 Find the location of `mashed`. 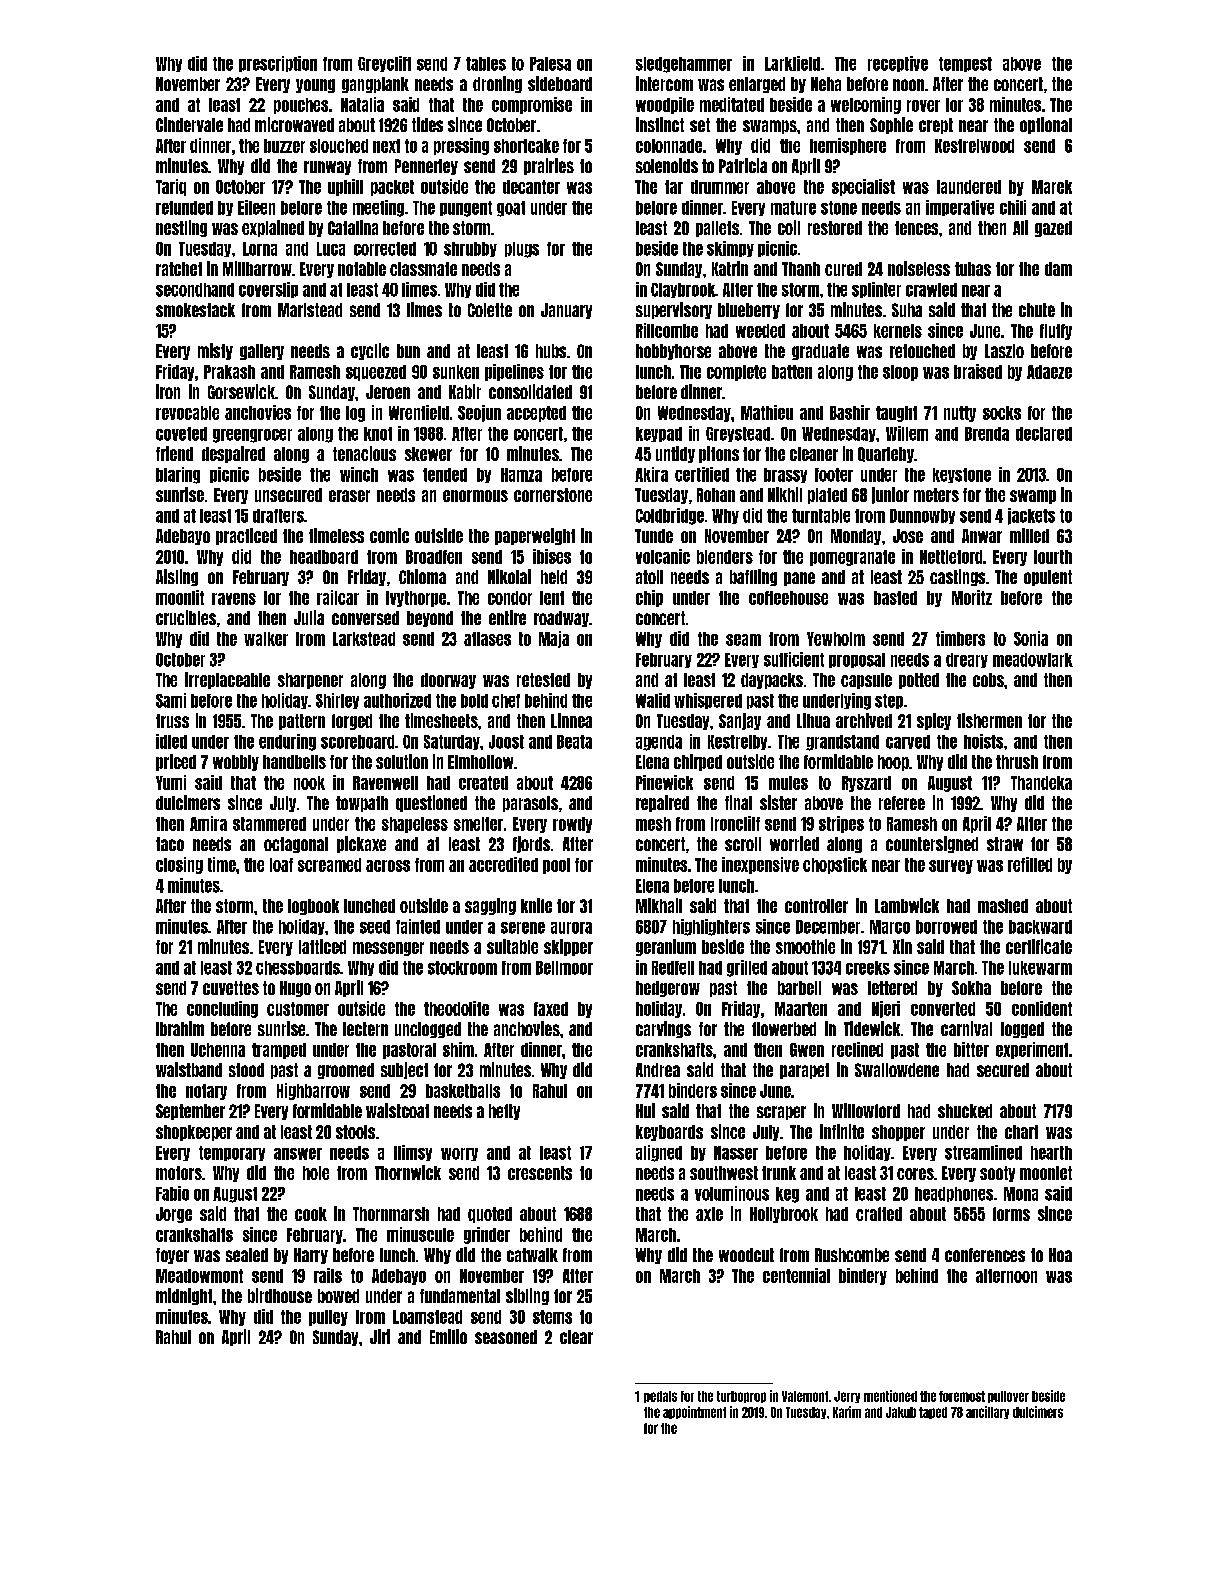

mashed is located at coordinates (1003, 906).
